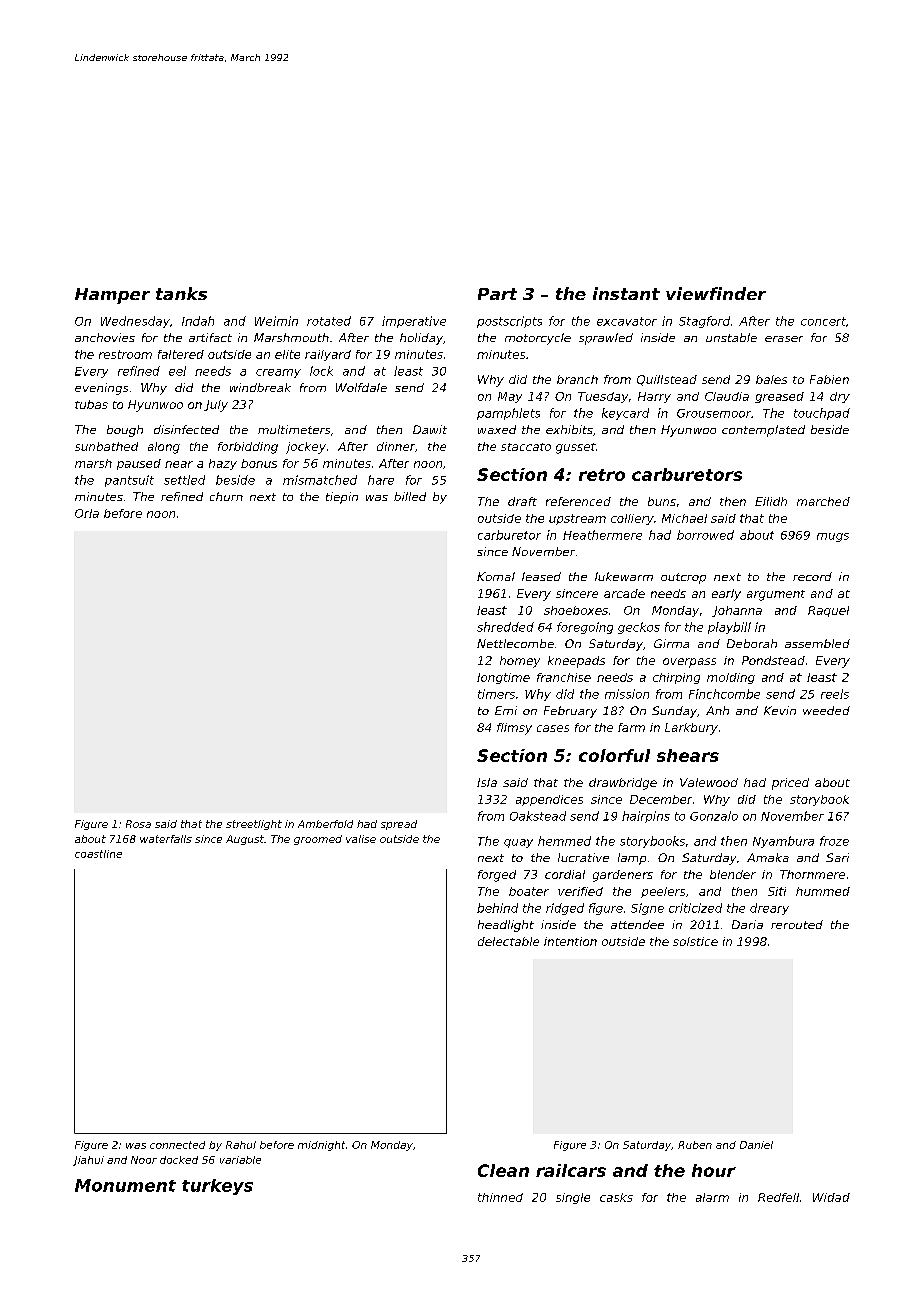 The height and width of the screenshot is (1308, 924). Describe the element at coordinates (138, 824) in the screenshot. I see `Rosa` at that location.
